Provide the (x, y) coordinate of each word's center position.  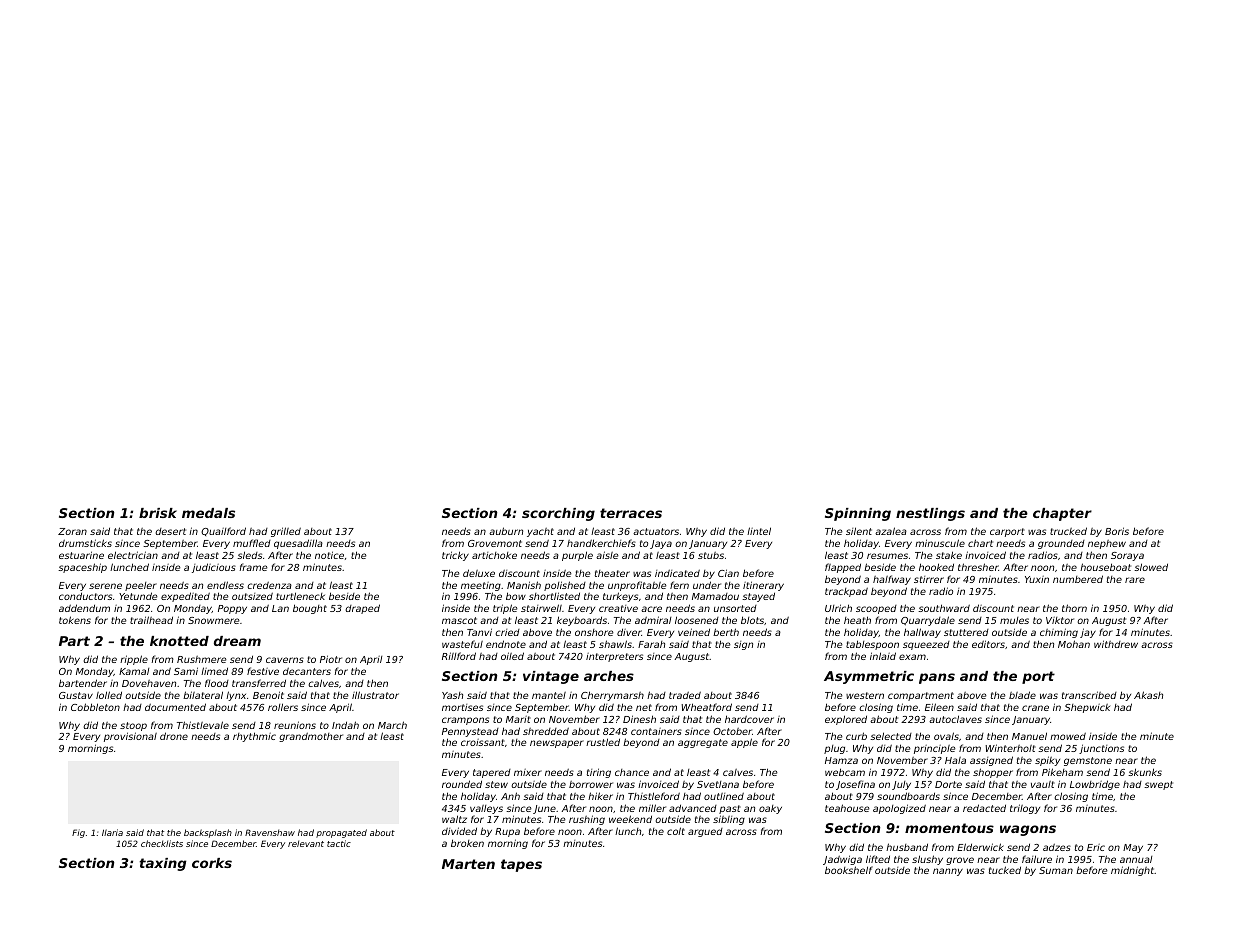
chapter (1062, 514)
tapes (521, 865)
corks (212, 863)
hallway (922, 633)
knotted (179, 641)
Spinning (858, 514)
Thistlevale (203, 725)
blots (752, 620)
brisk (158, 513)
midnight (1133, 871)
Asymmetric (869, 677)
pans (937, 678)
